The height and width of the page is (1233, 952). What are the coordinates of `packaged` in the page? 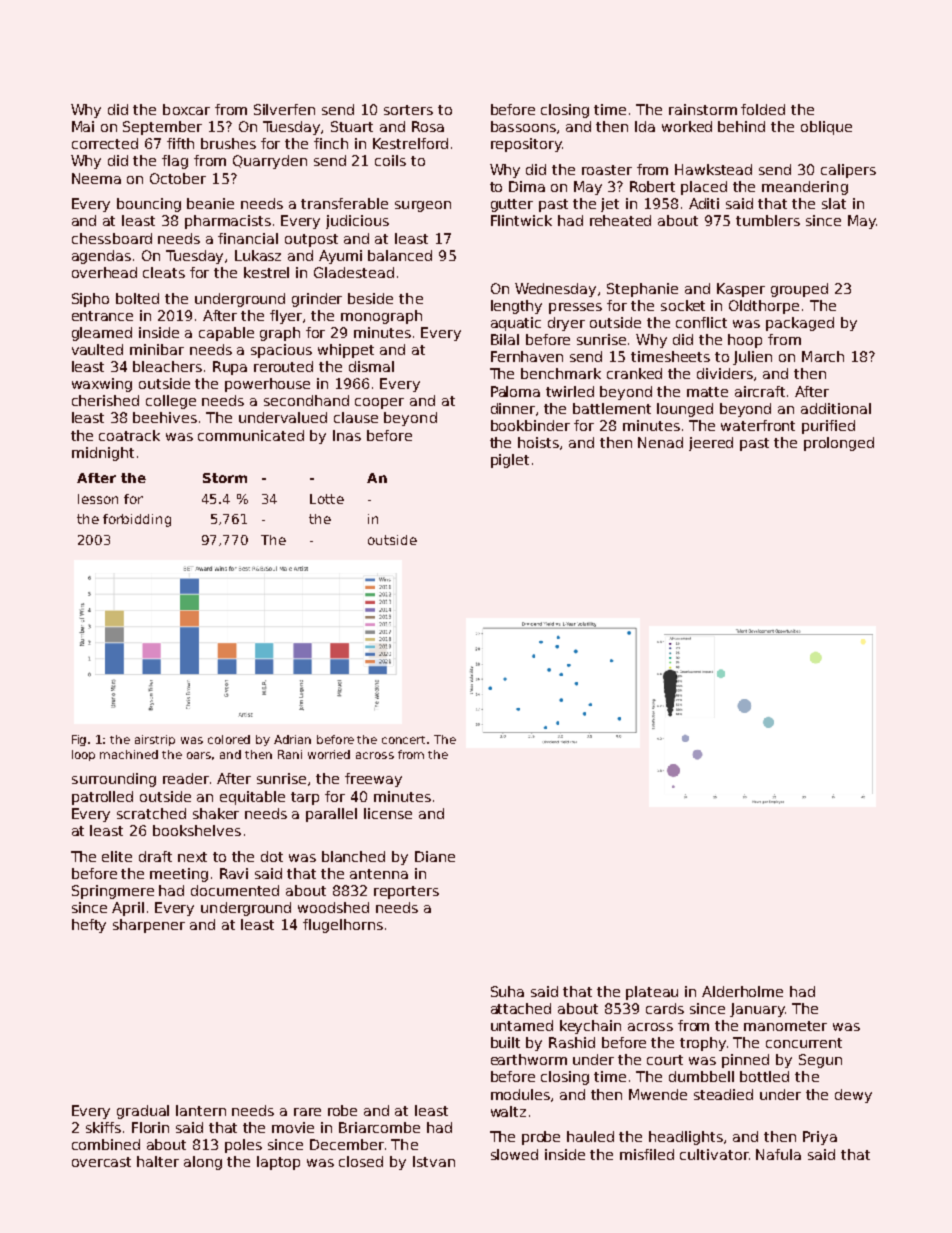 It's located at (800, 324).
